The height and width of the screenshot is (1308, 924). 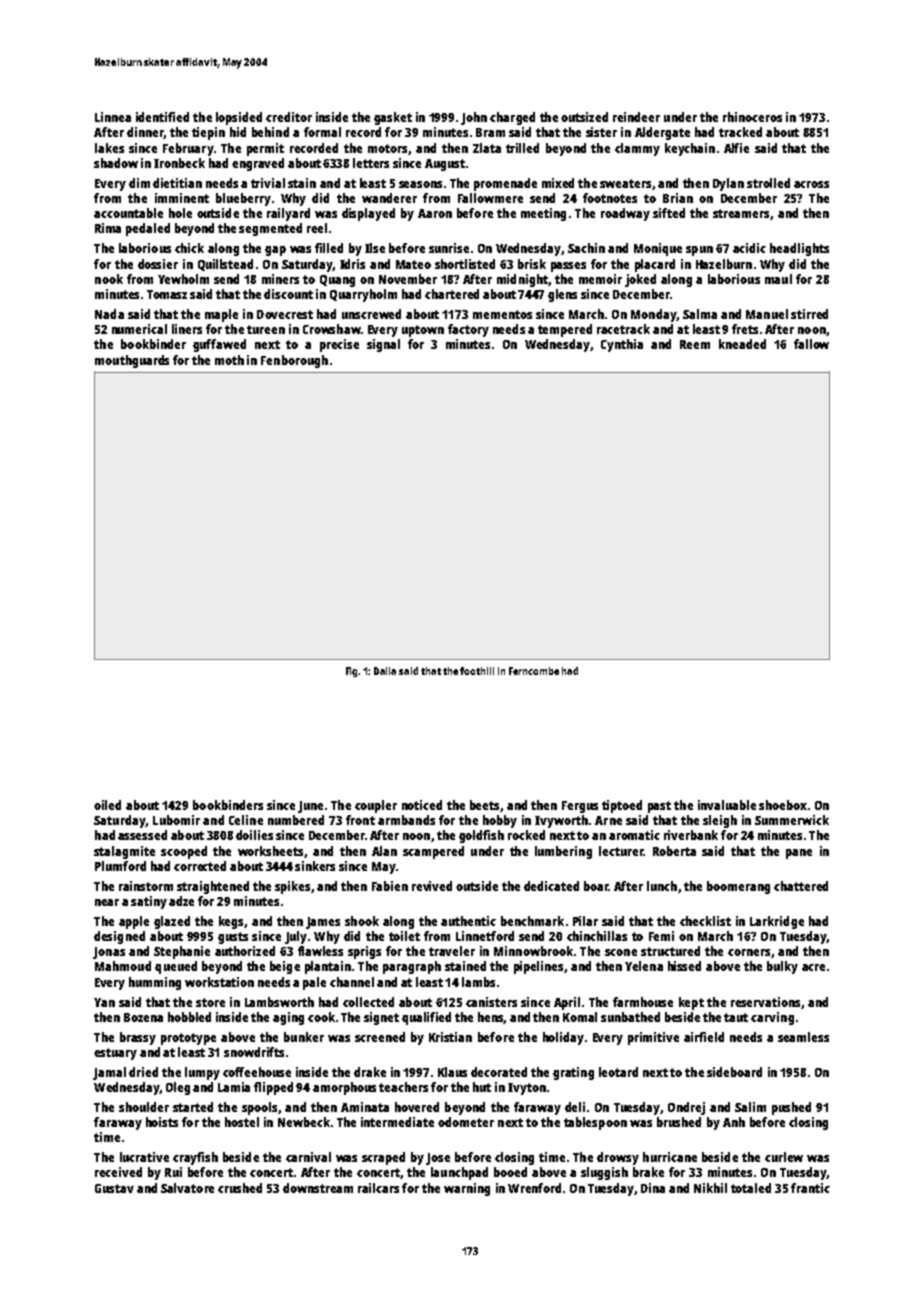 I want to click on warning, so click(x=467, y=1189).
